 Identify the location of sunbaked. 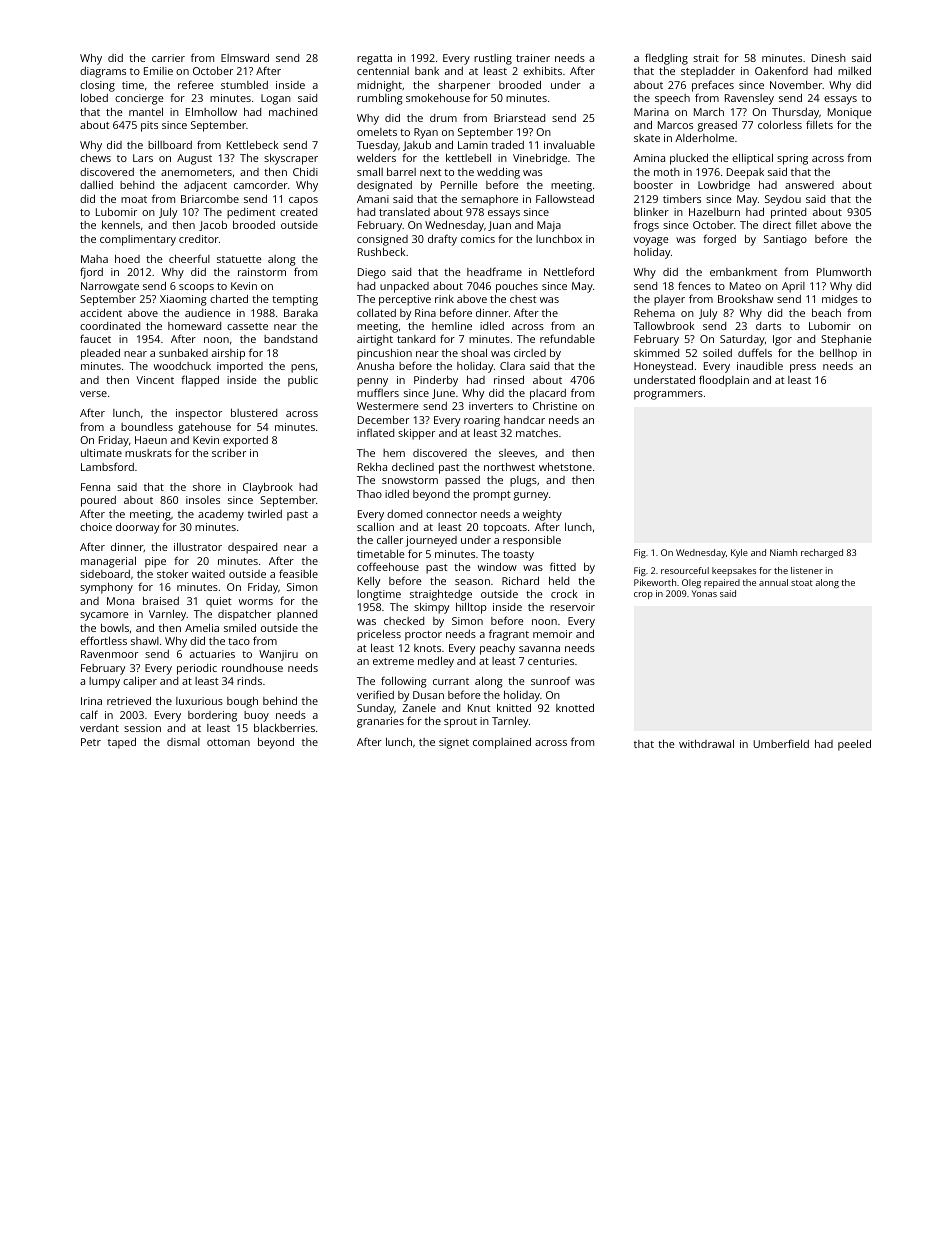
(183, 353).
